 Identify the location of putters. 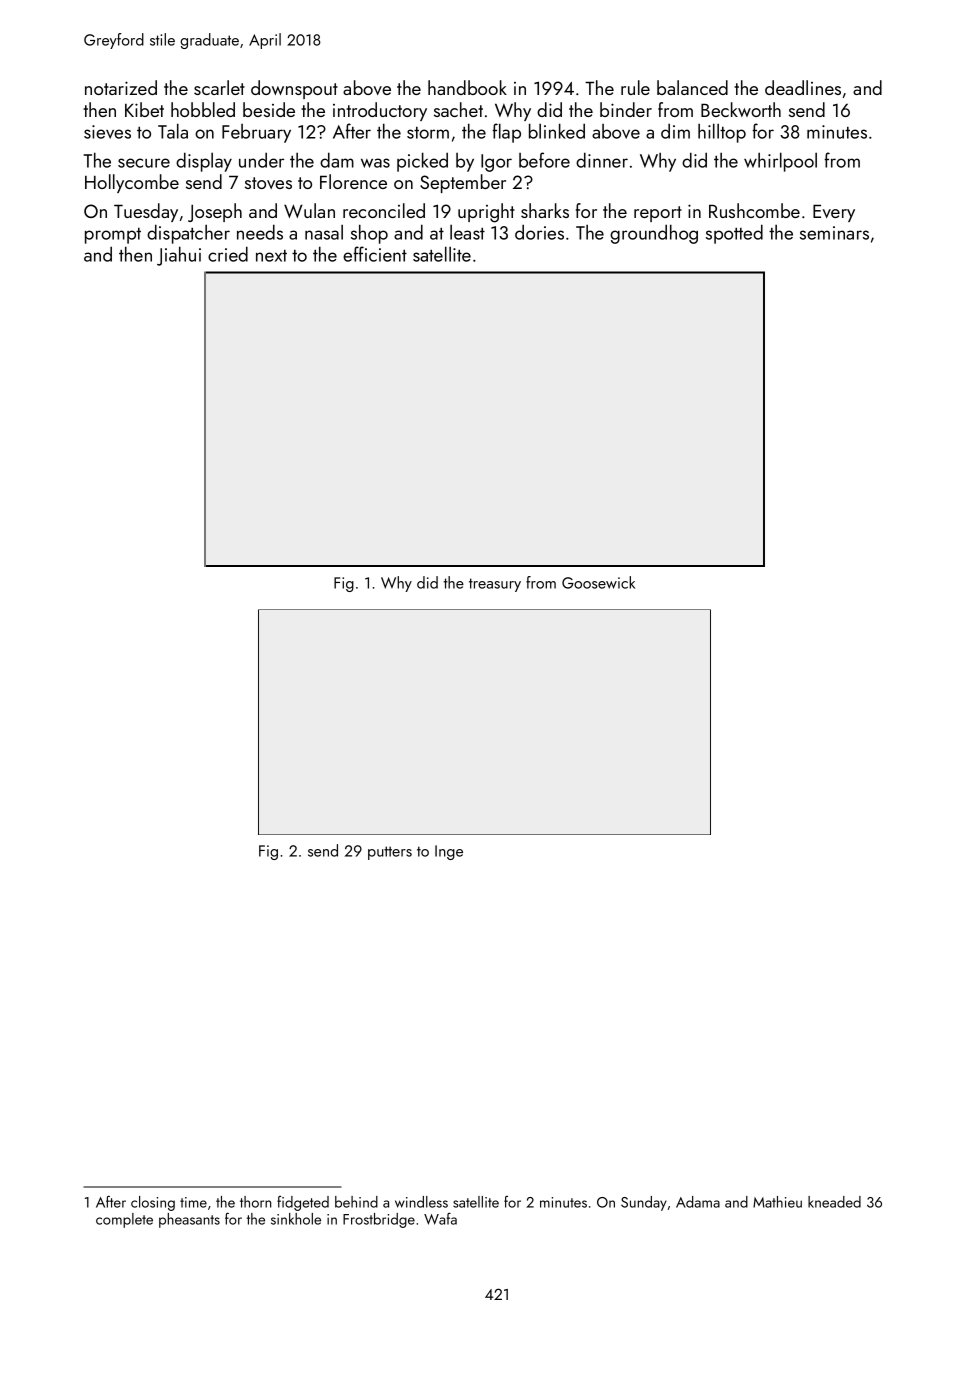
(390, 853).
